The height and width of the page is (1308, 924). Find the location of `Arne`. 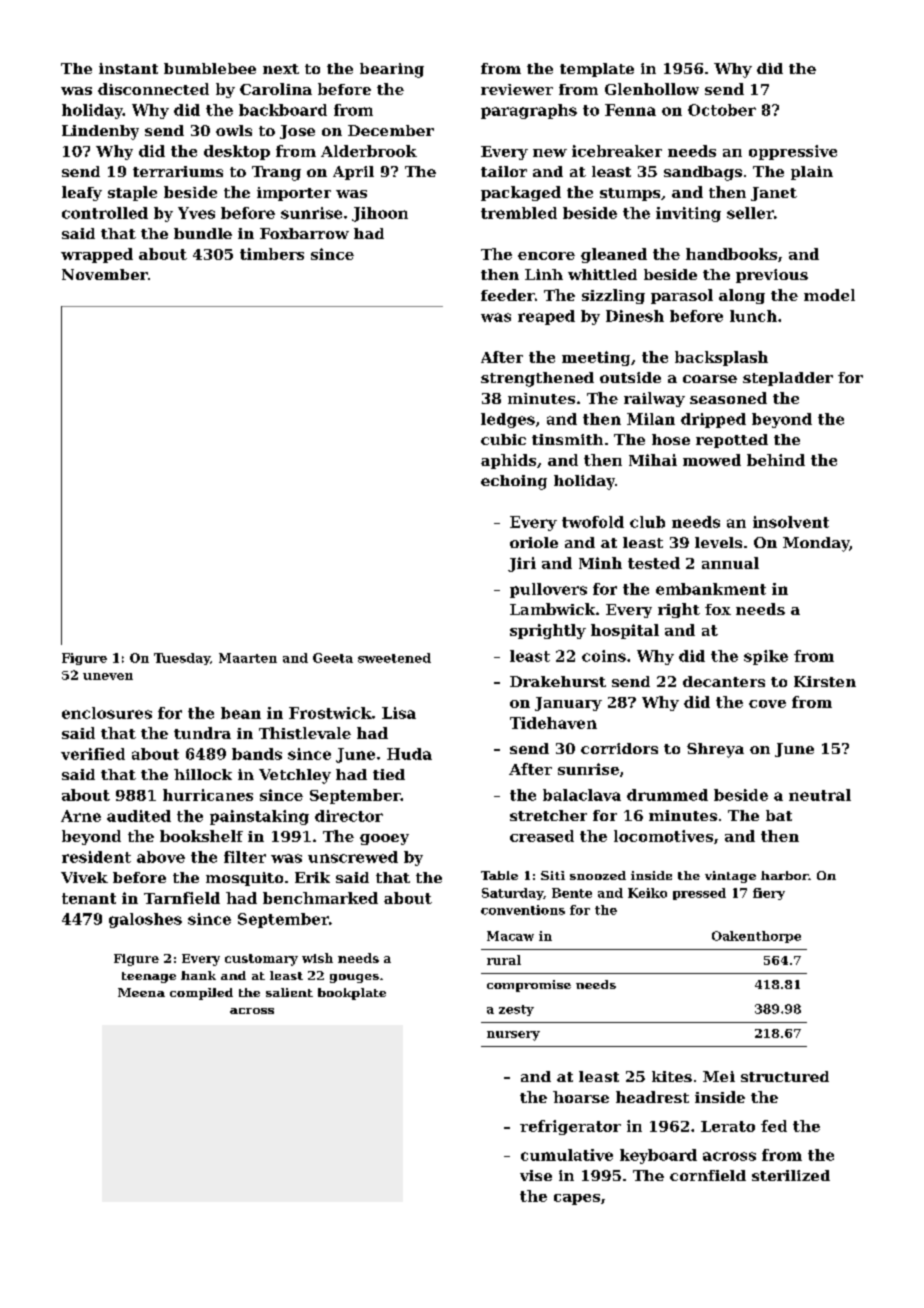

Arne is located at coordinates (81, 816).
